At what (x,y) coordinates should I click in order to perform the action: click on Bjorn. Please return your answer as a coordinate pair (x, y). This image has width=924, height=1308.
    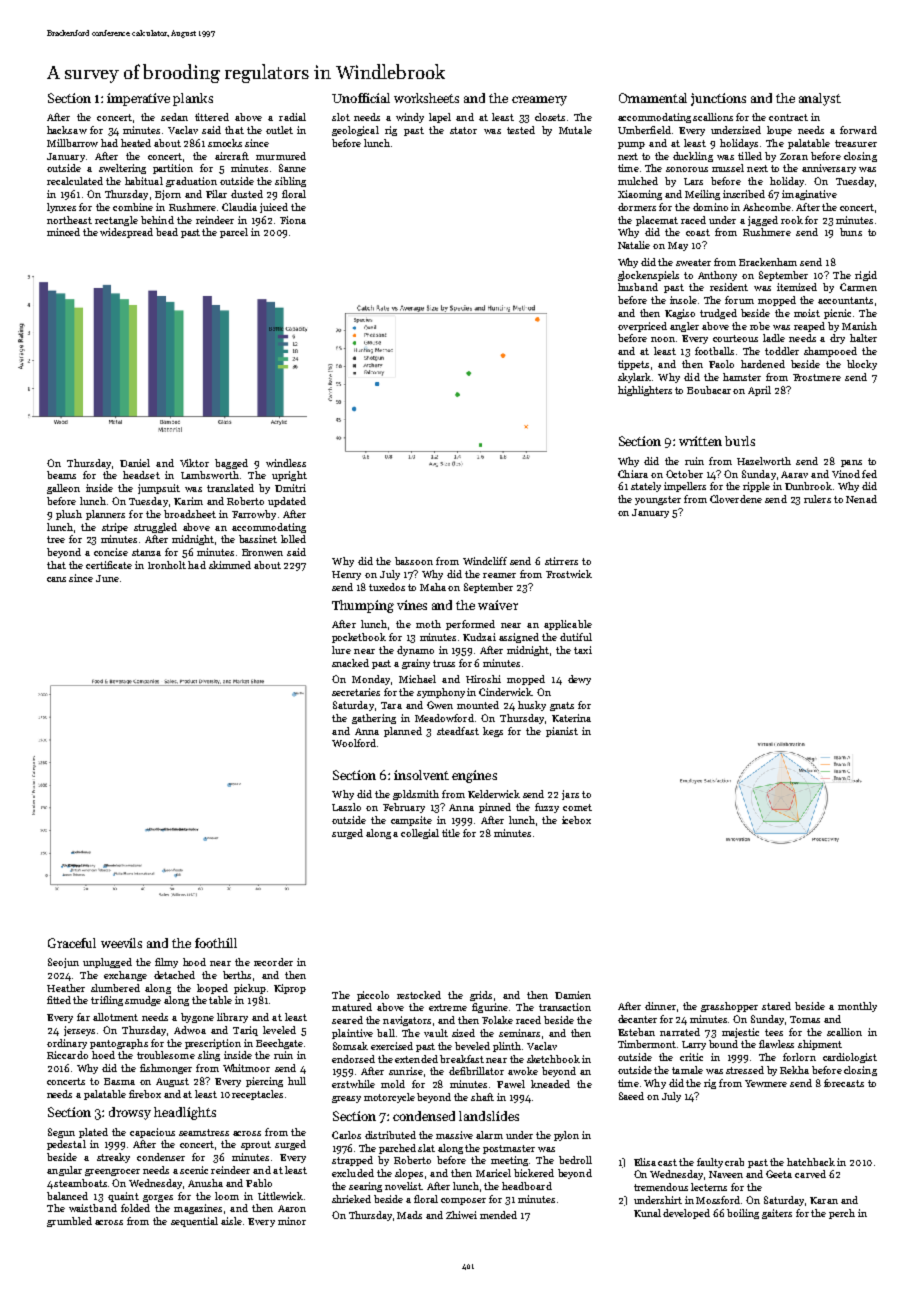
    Looking at the image, I should click on (168, 195).
